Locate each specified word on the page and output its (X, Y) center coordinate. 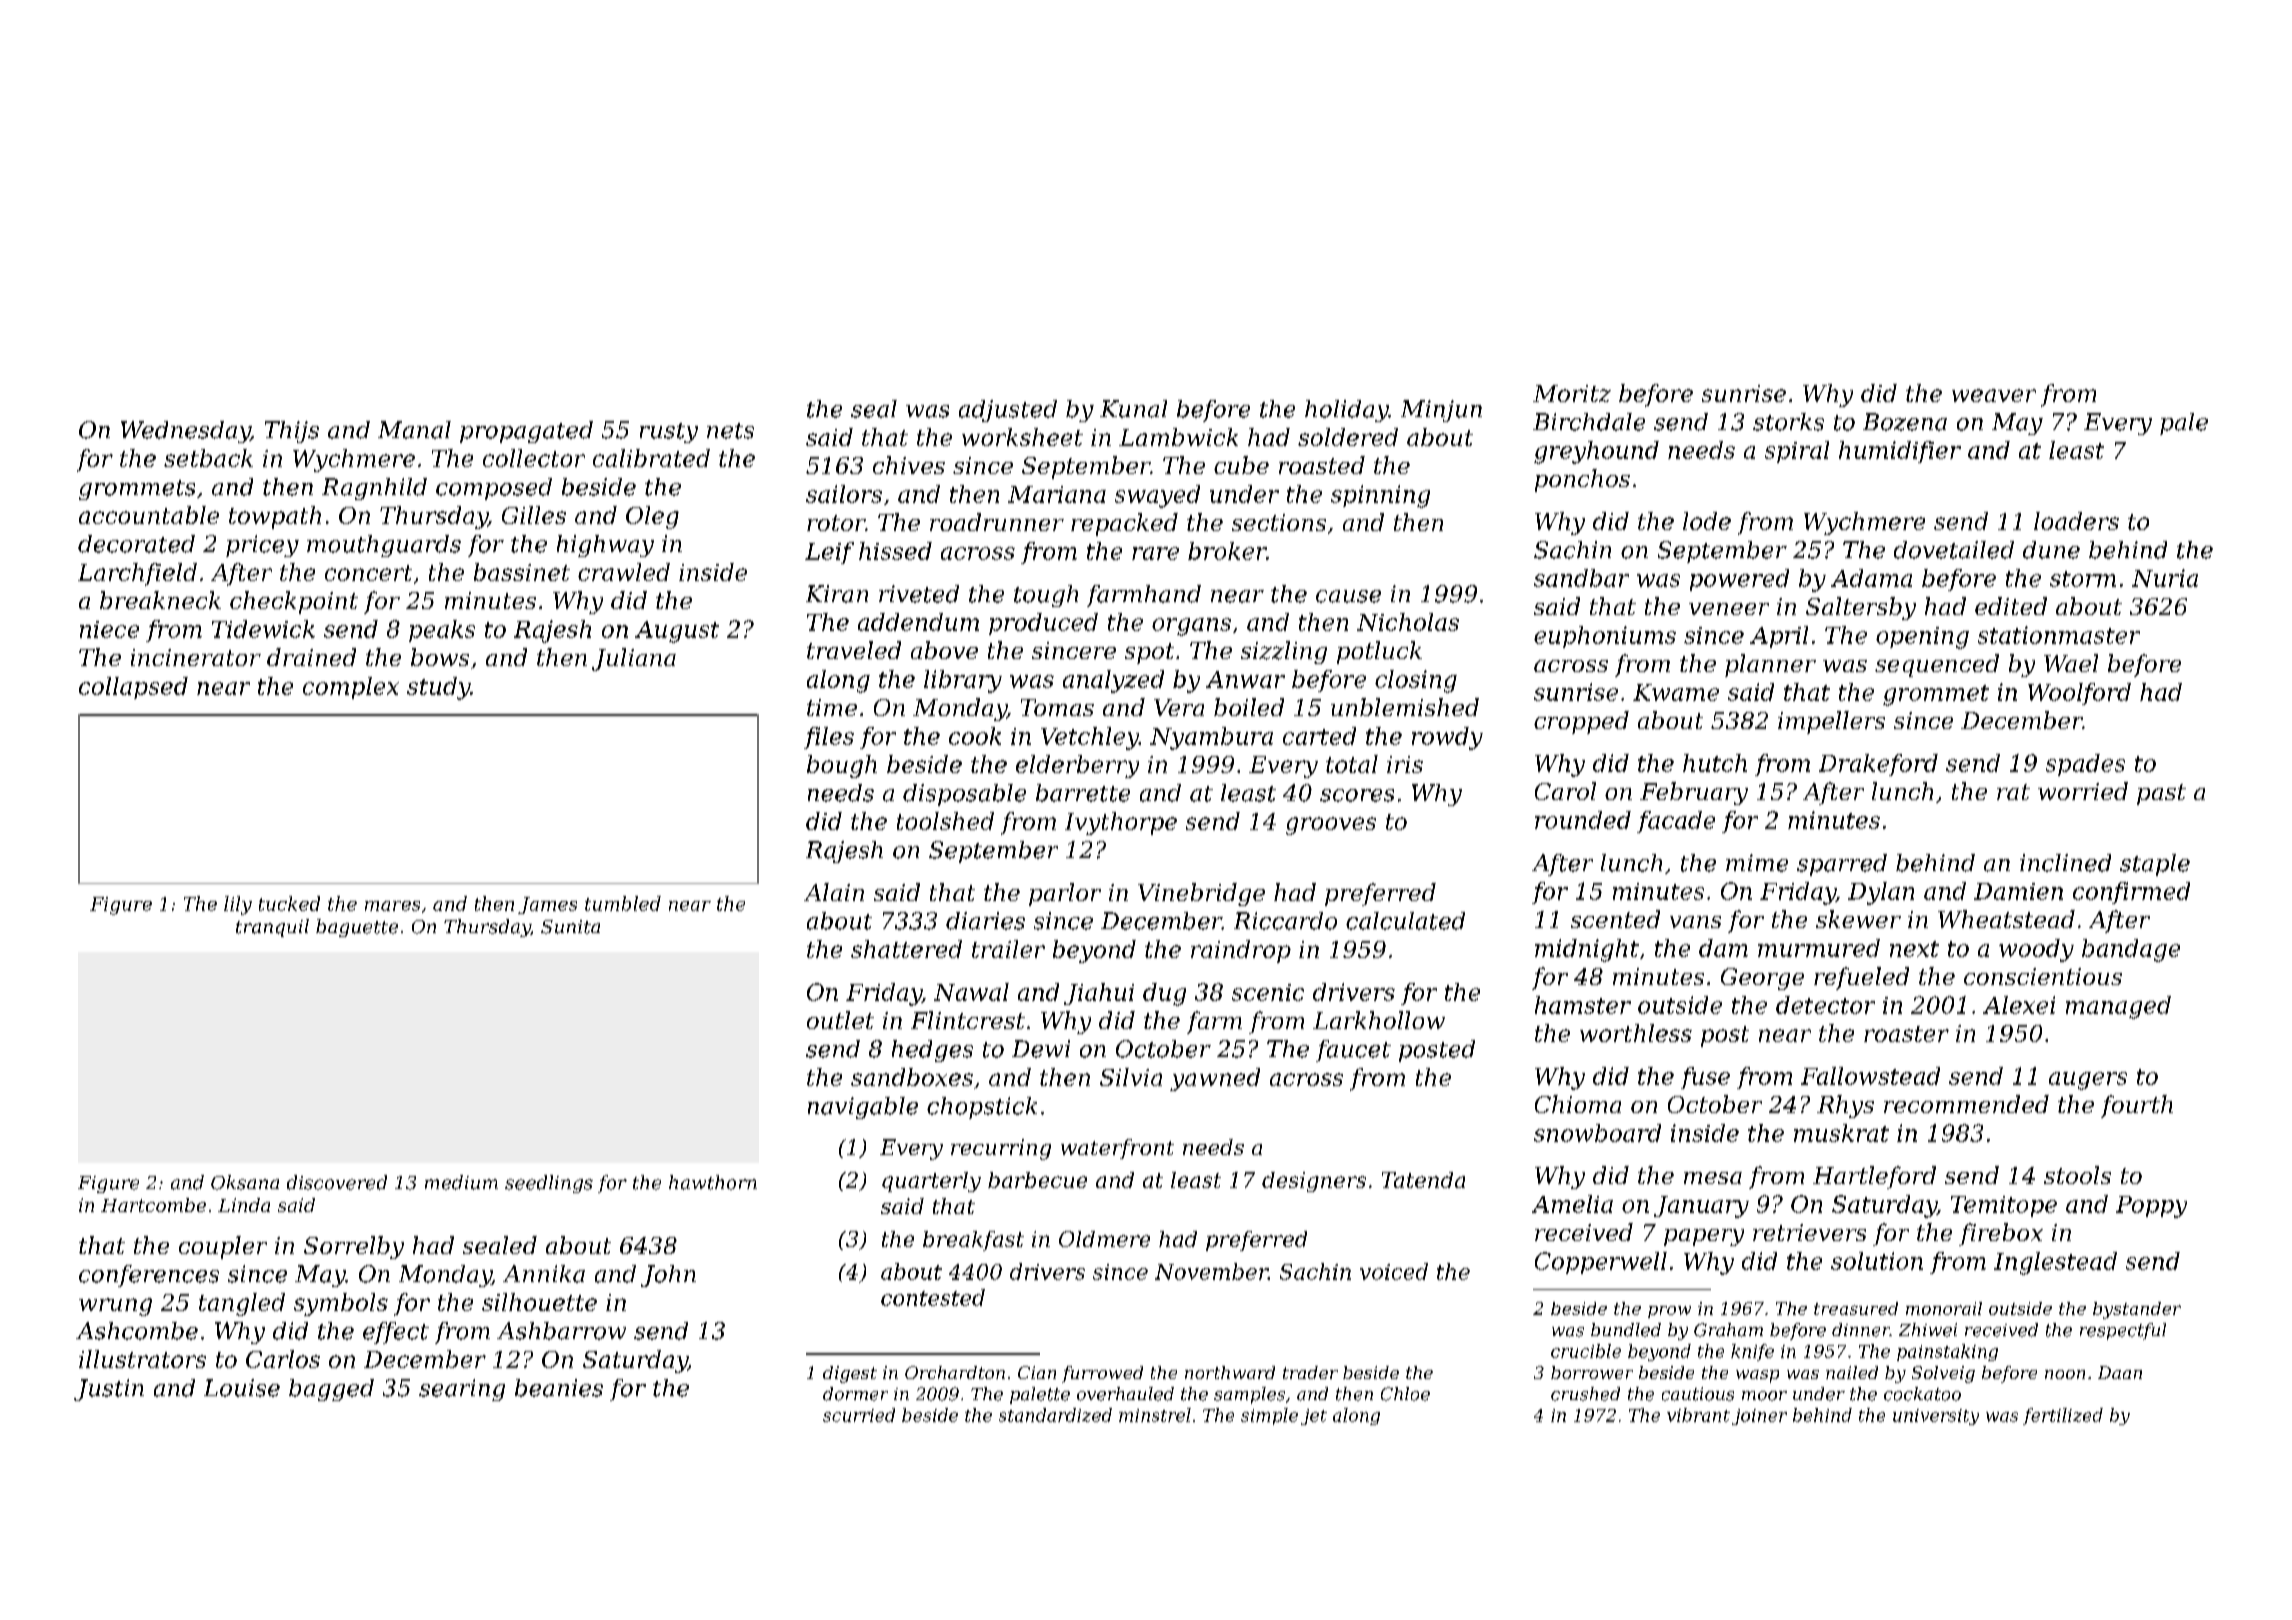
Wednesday (185, 432)
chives (909, 465)
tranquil (272, 928)
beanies (559, 1388)
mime (1757, 863)
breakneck (160, 600)
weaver (1994, 395)
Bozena (1905, 422)
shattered (906, 949)
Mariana (1057, 494)
